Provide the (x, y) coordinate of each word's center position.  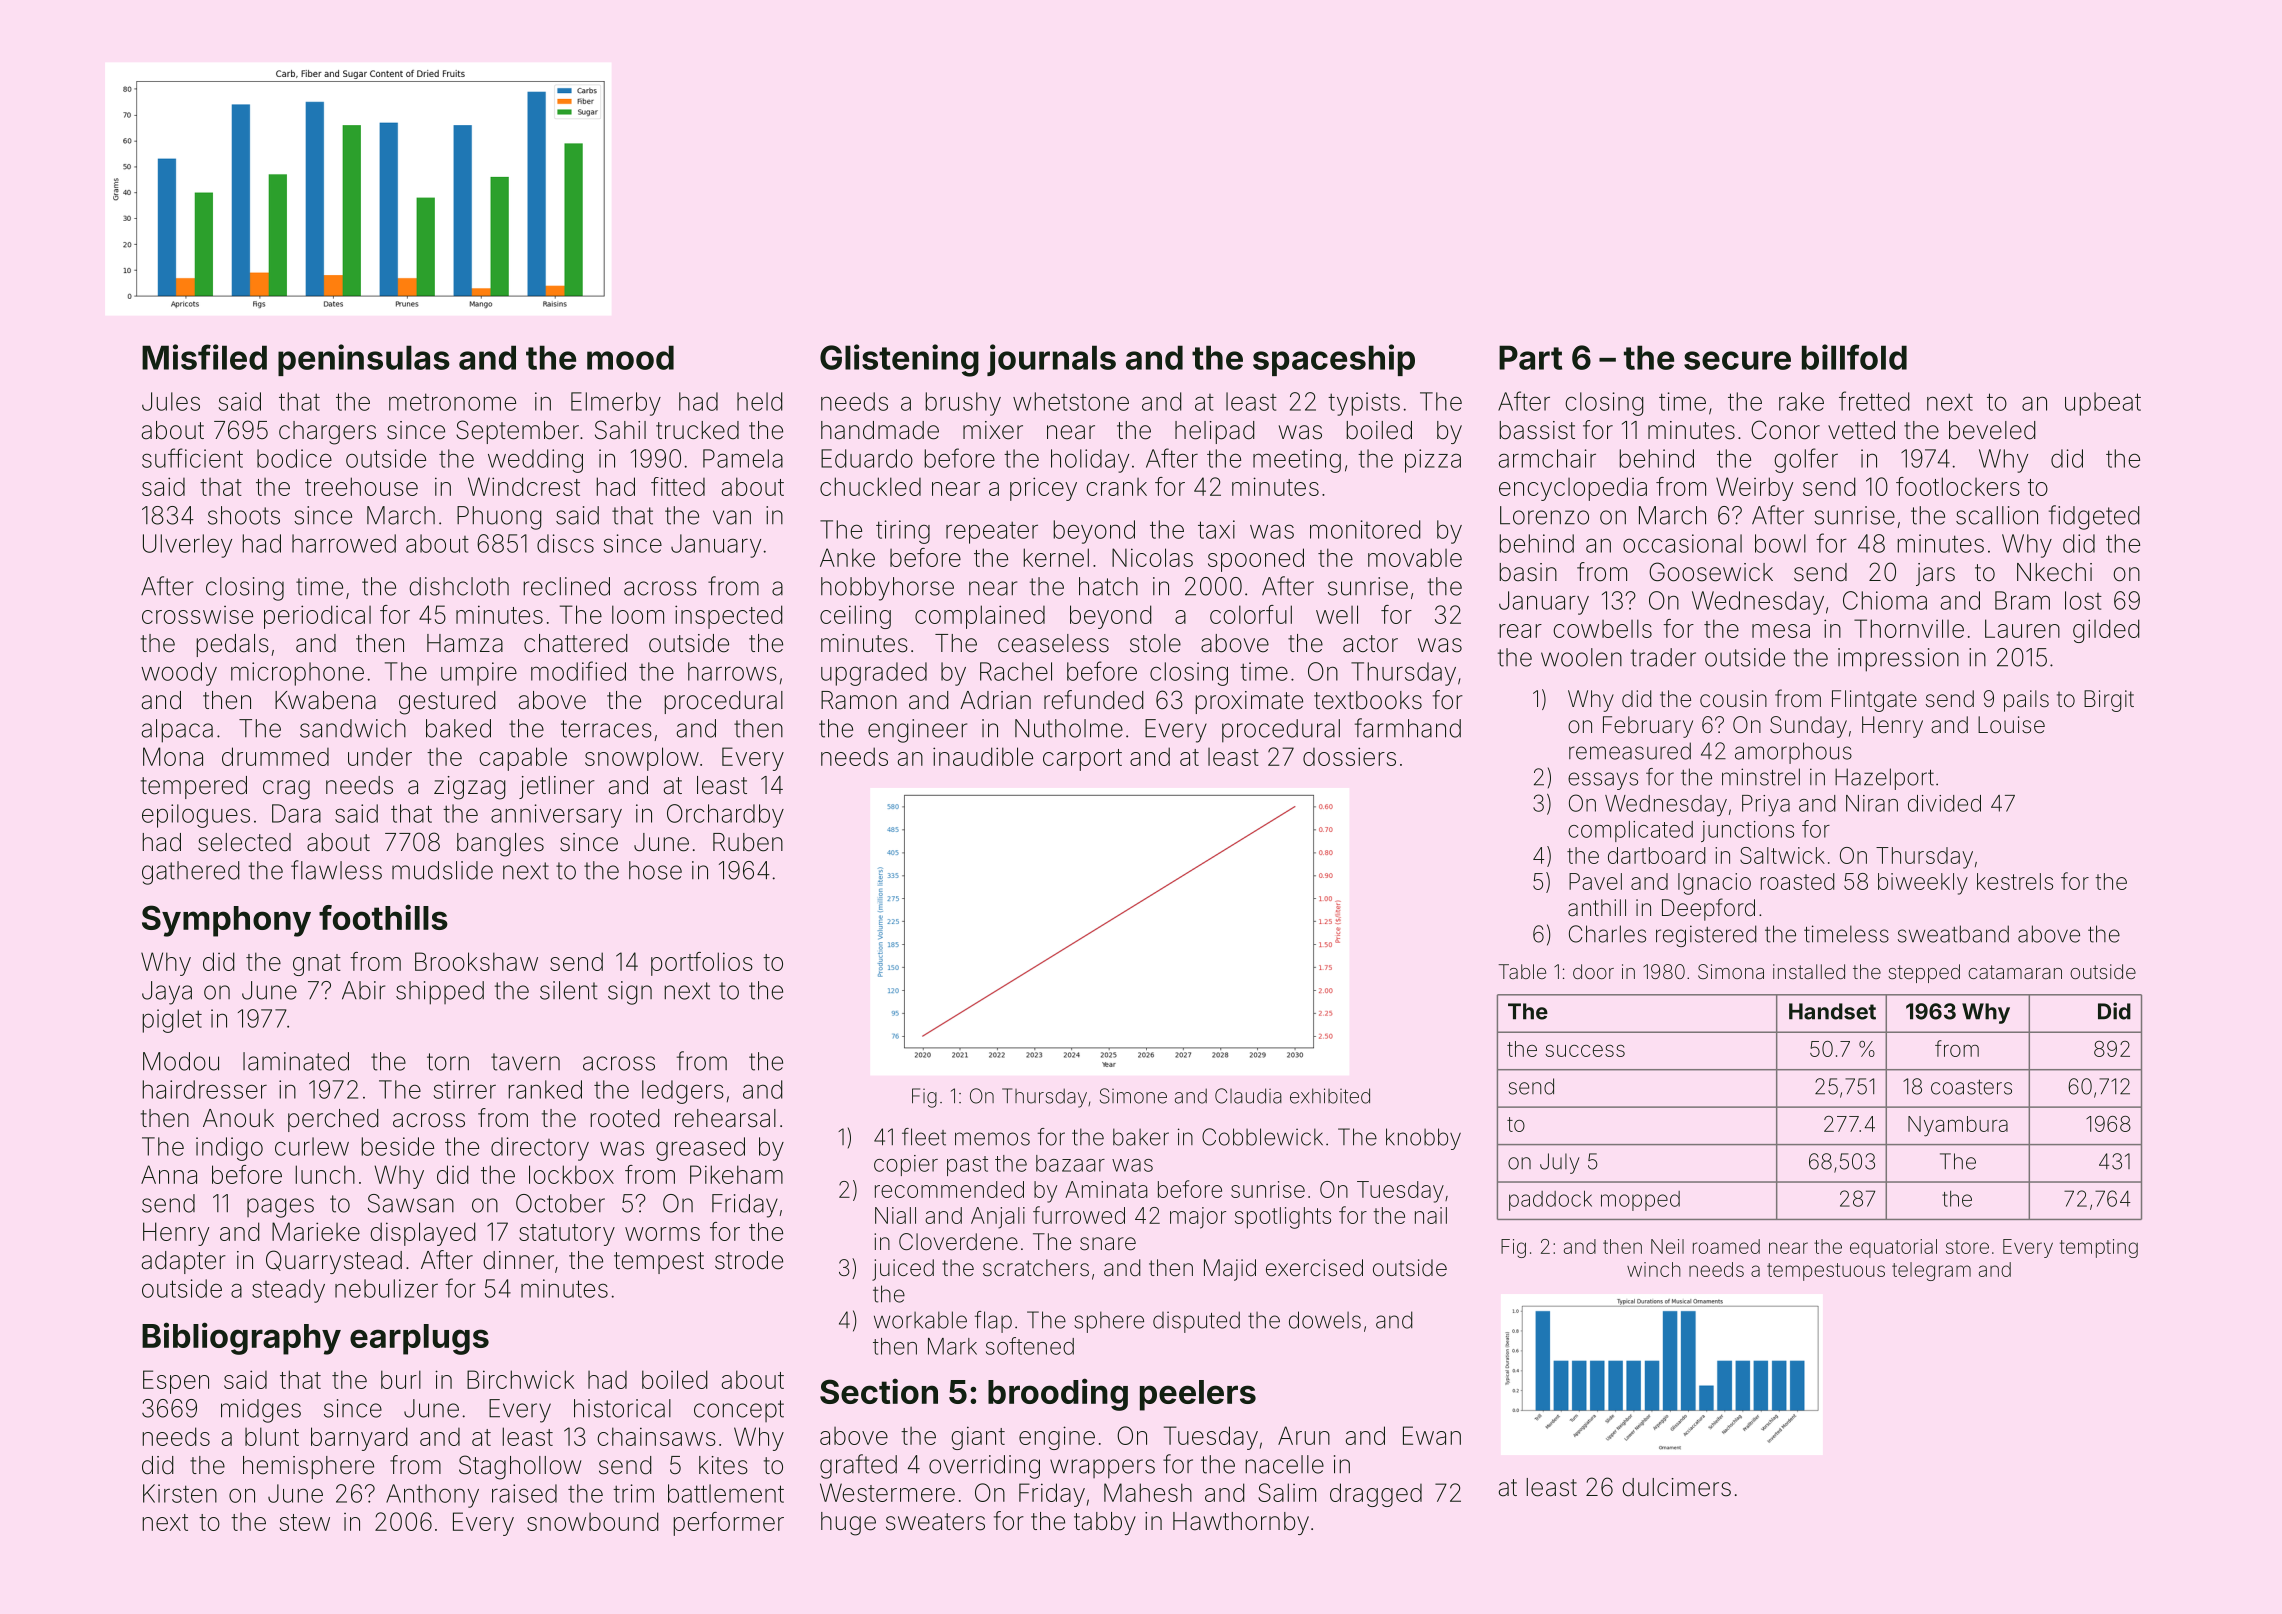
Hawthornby (1241, 1523)
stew (305, 1522)
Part (1530, 357)
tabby (1105, 1523)
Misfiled (204, 357)
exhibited (1330, 1096)
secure (1737, 360)
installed (1809, 971)
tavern (525, 1062)
